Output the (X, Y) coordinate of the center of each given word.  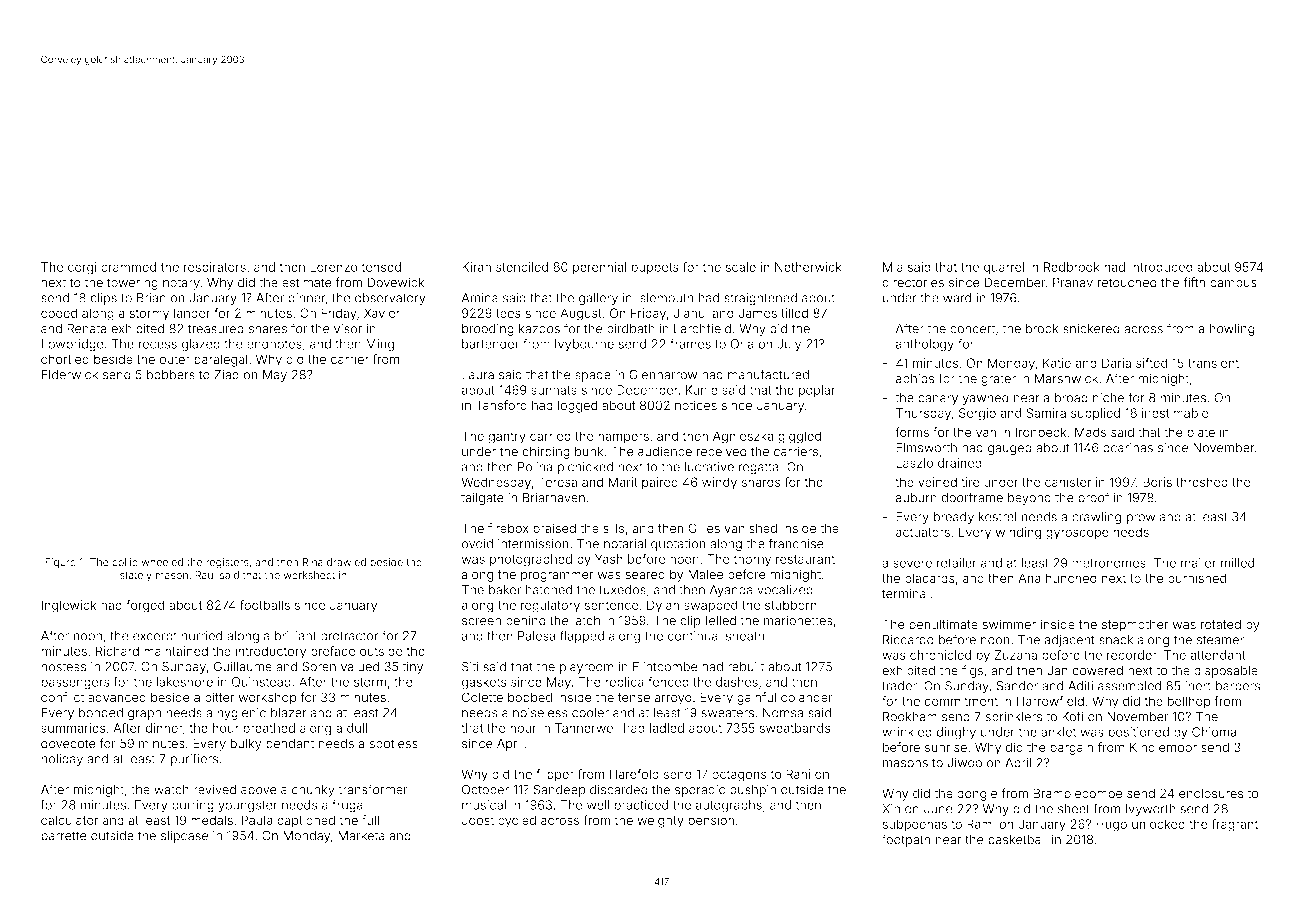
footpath (906, 840)
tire (970, 482)
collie (125, 562)
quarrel (1004, 268)
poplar (817, 391)
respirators (215, 268)
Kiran (476, 267)
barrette (64, 836)
